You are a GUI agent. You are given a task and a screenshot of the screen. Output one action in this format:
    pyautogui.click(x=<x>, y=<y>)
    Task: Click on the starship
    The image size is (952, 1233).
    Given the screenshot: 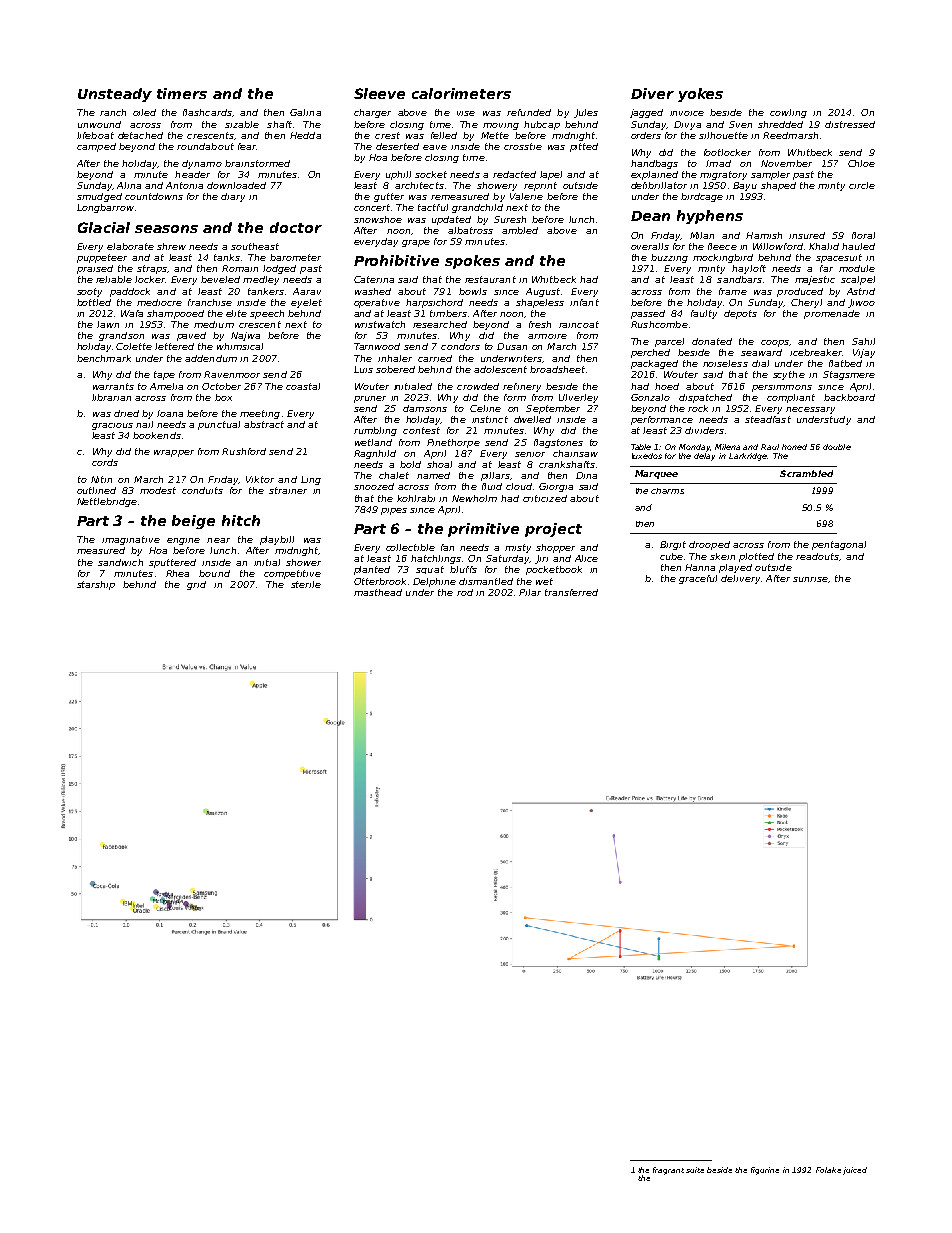 What is the action you would take?
    pyautogui.click(x=96, y=585)
